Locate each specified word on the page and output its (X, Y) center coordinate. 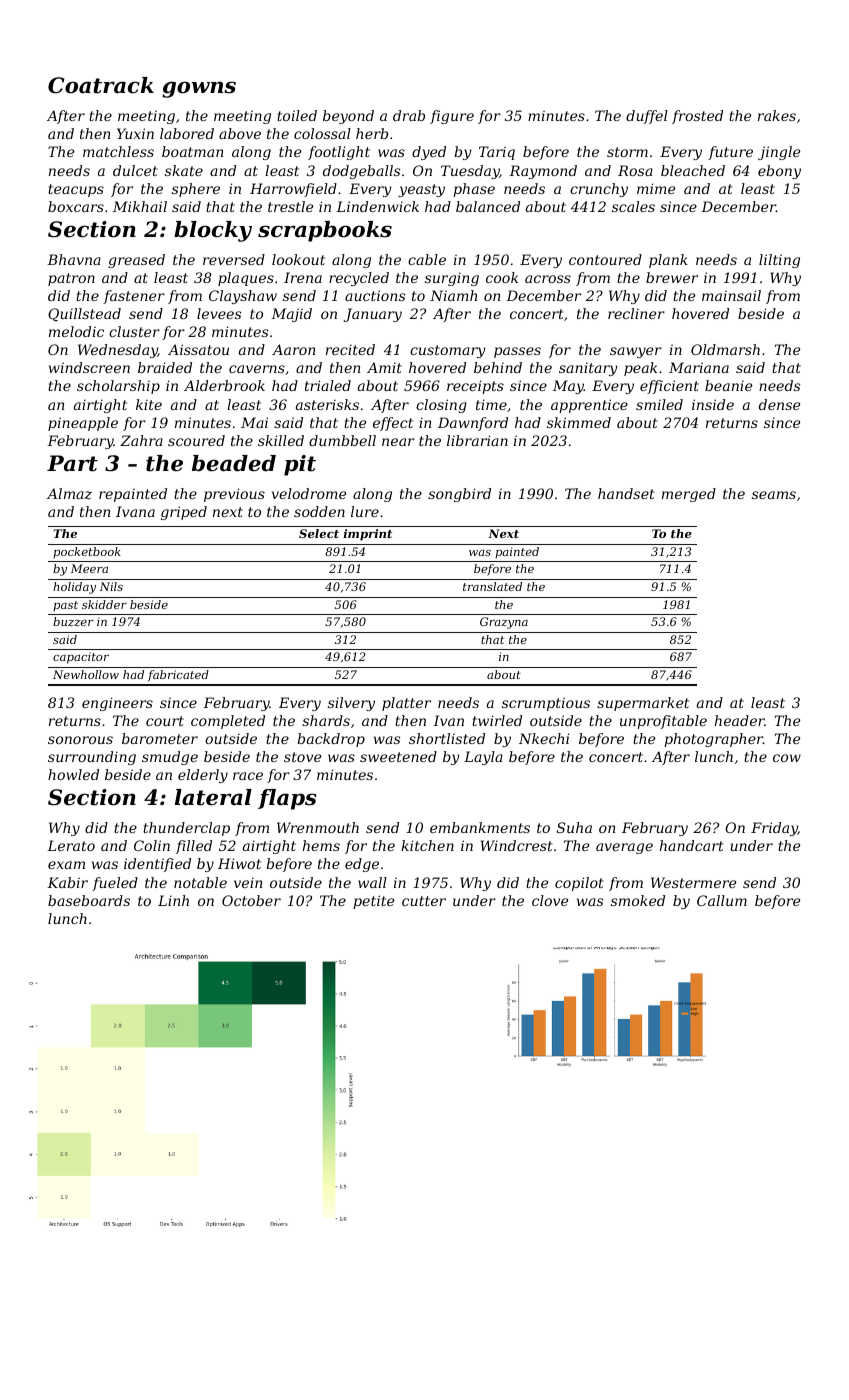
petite (373, 902)
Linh (173, 900)
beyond (348, 117)
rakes (777, 115)
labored (187, 133)
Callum (722, 900)
